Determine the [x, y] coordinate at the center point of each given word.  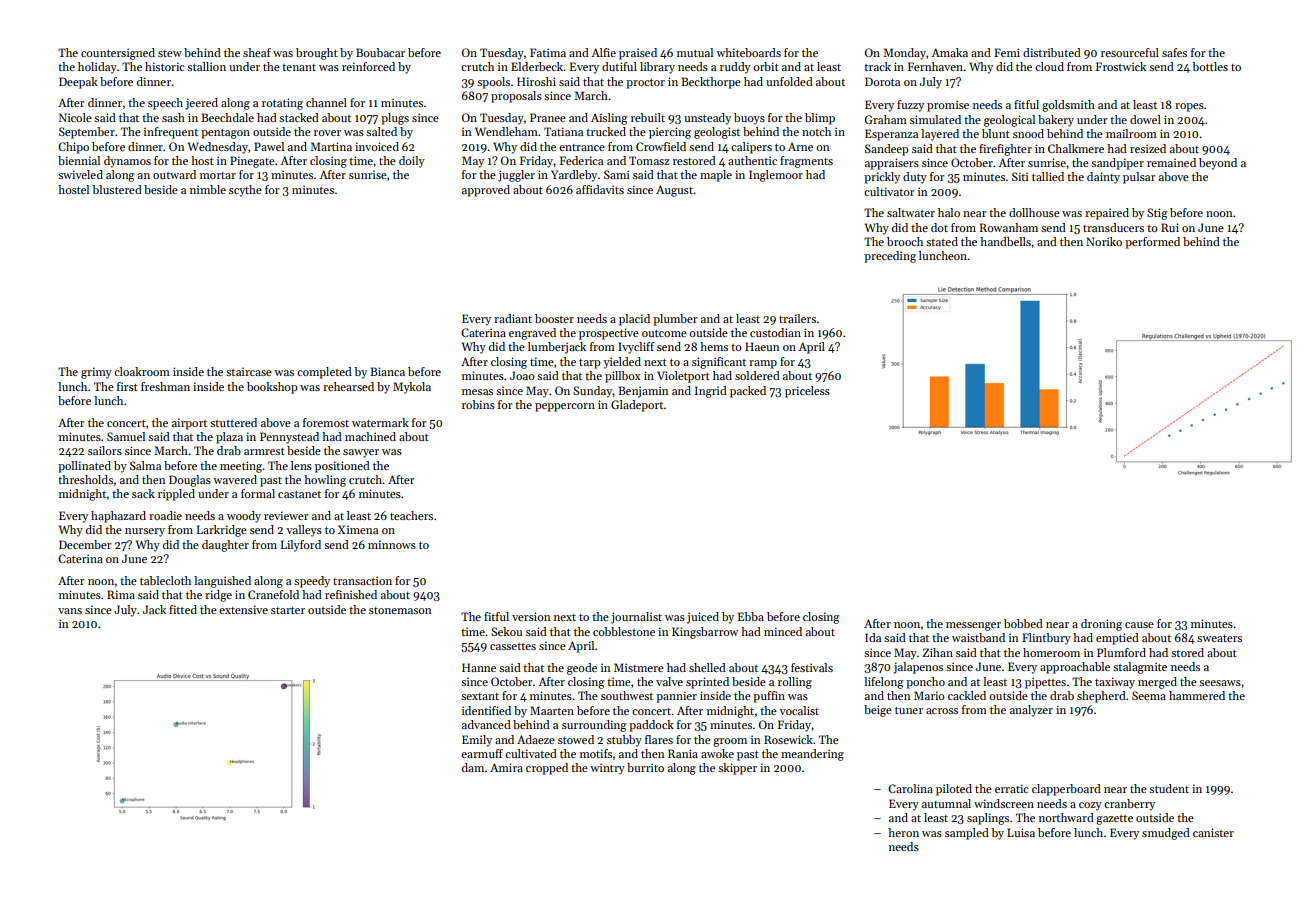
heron [903, 832]
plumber [675, 320]
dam [473, 767]
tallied [1048, 176]
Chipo [73, 148]
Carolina [910, 788]
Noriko [1104, 241]
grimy [96, 373]
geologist [717, 133]
